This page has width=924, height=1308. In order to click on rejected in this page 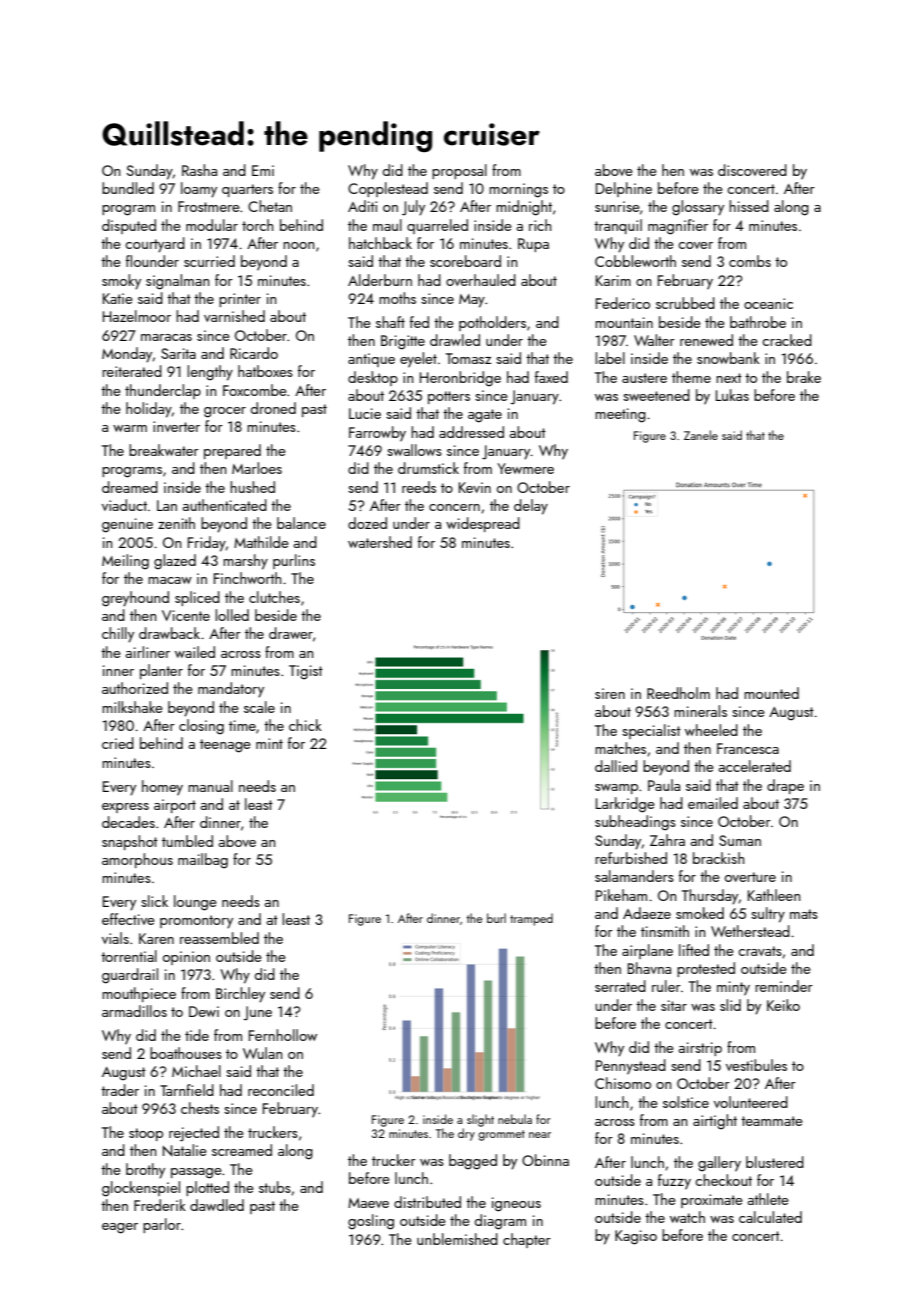, I will do `click(194, 1134)`.
